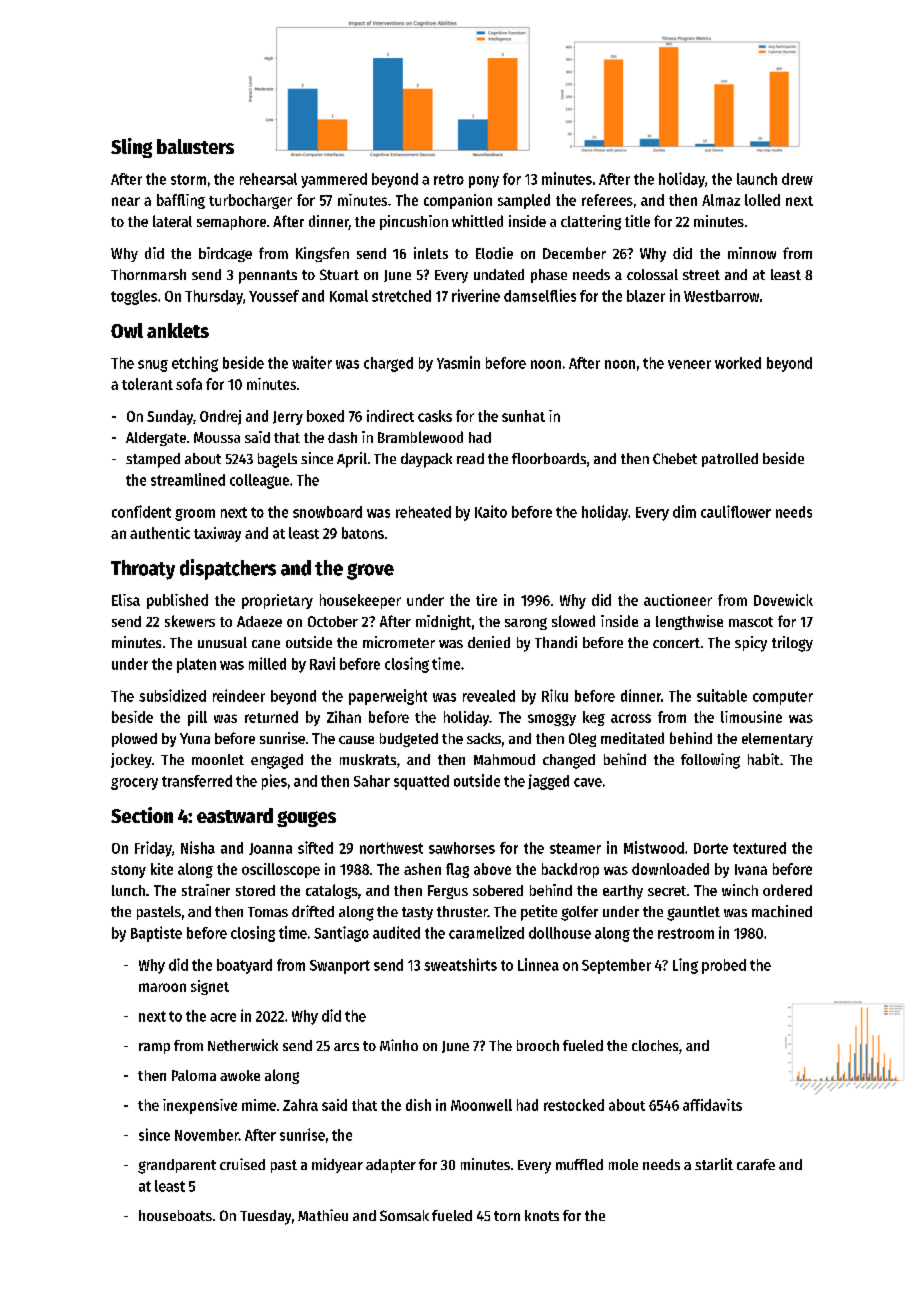 This screenshot has width=924, height=1314. What do you see at coordinates (486, 600) in the screenshot?
I see `tire` at bounding box center [486, 600].
